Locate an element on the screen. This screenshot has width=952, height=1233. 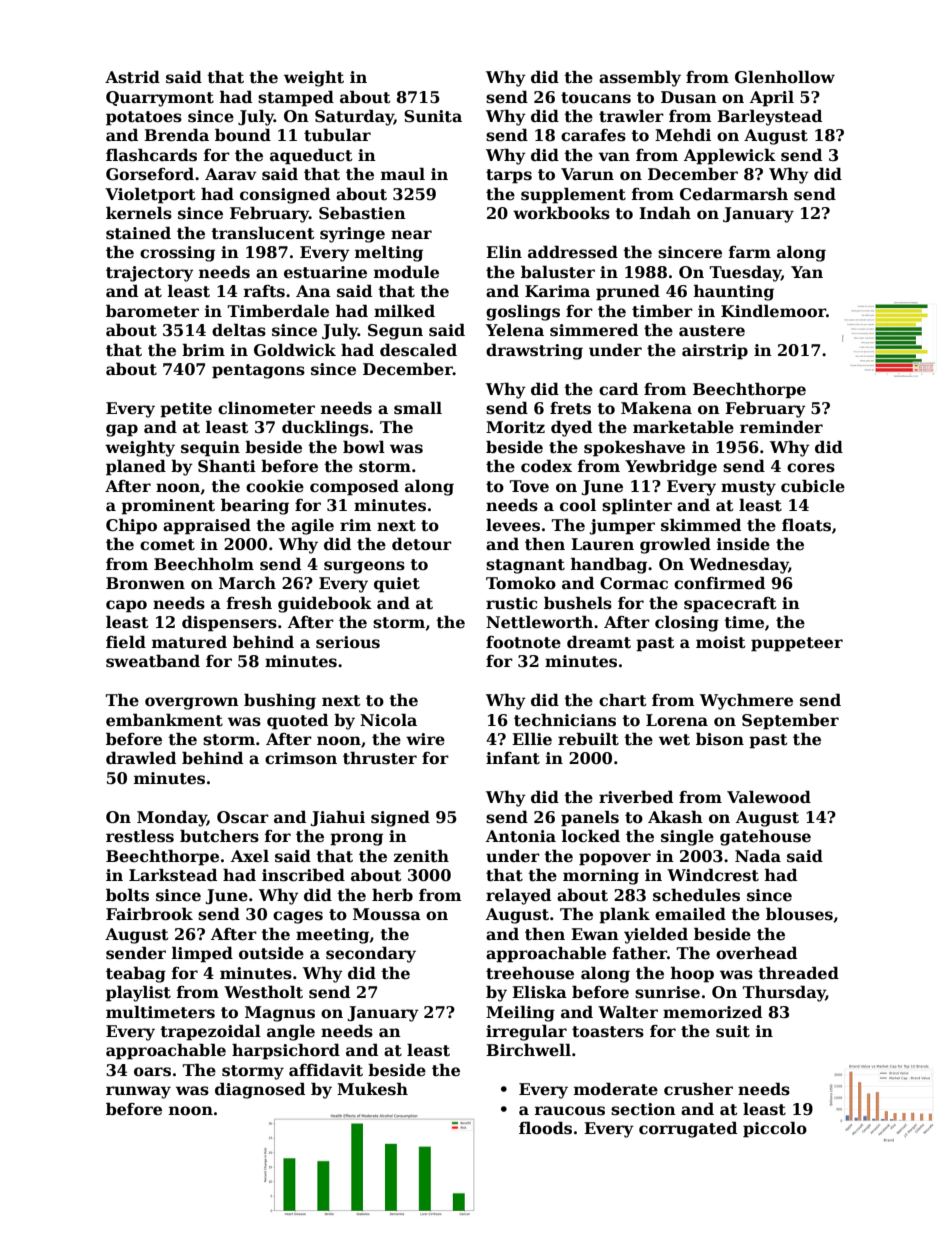
Glenhollow is located at coordinates (785, 77).
